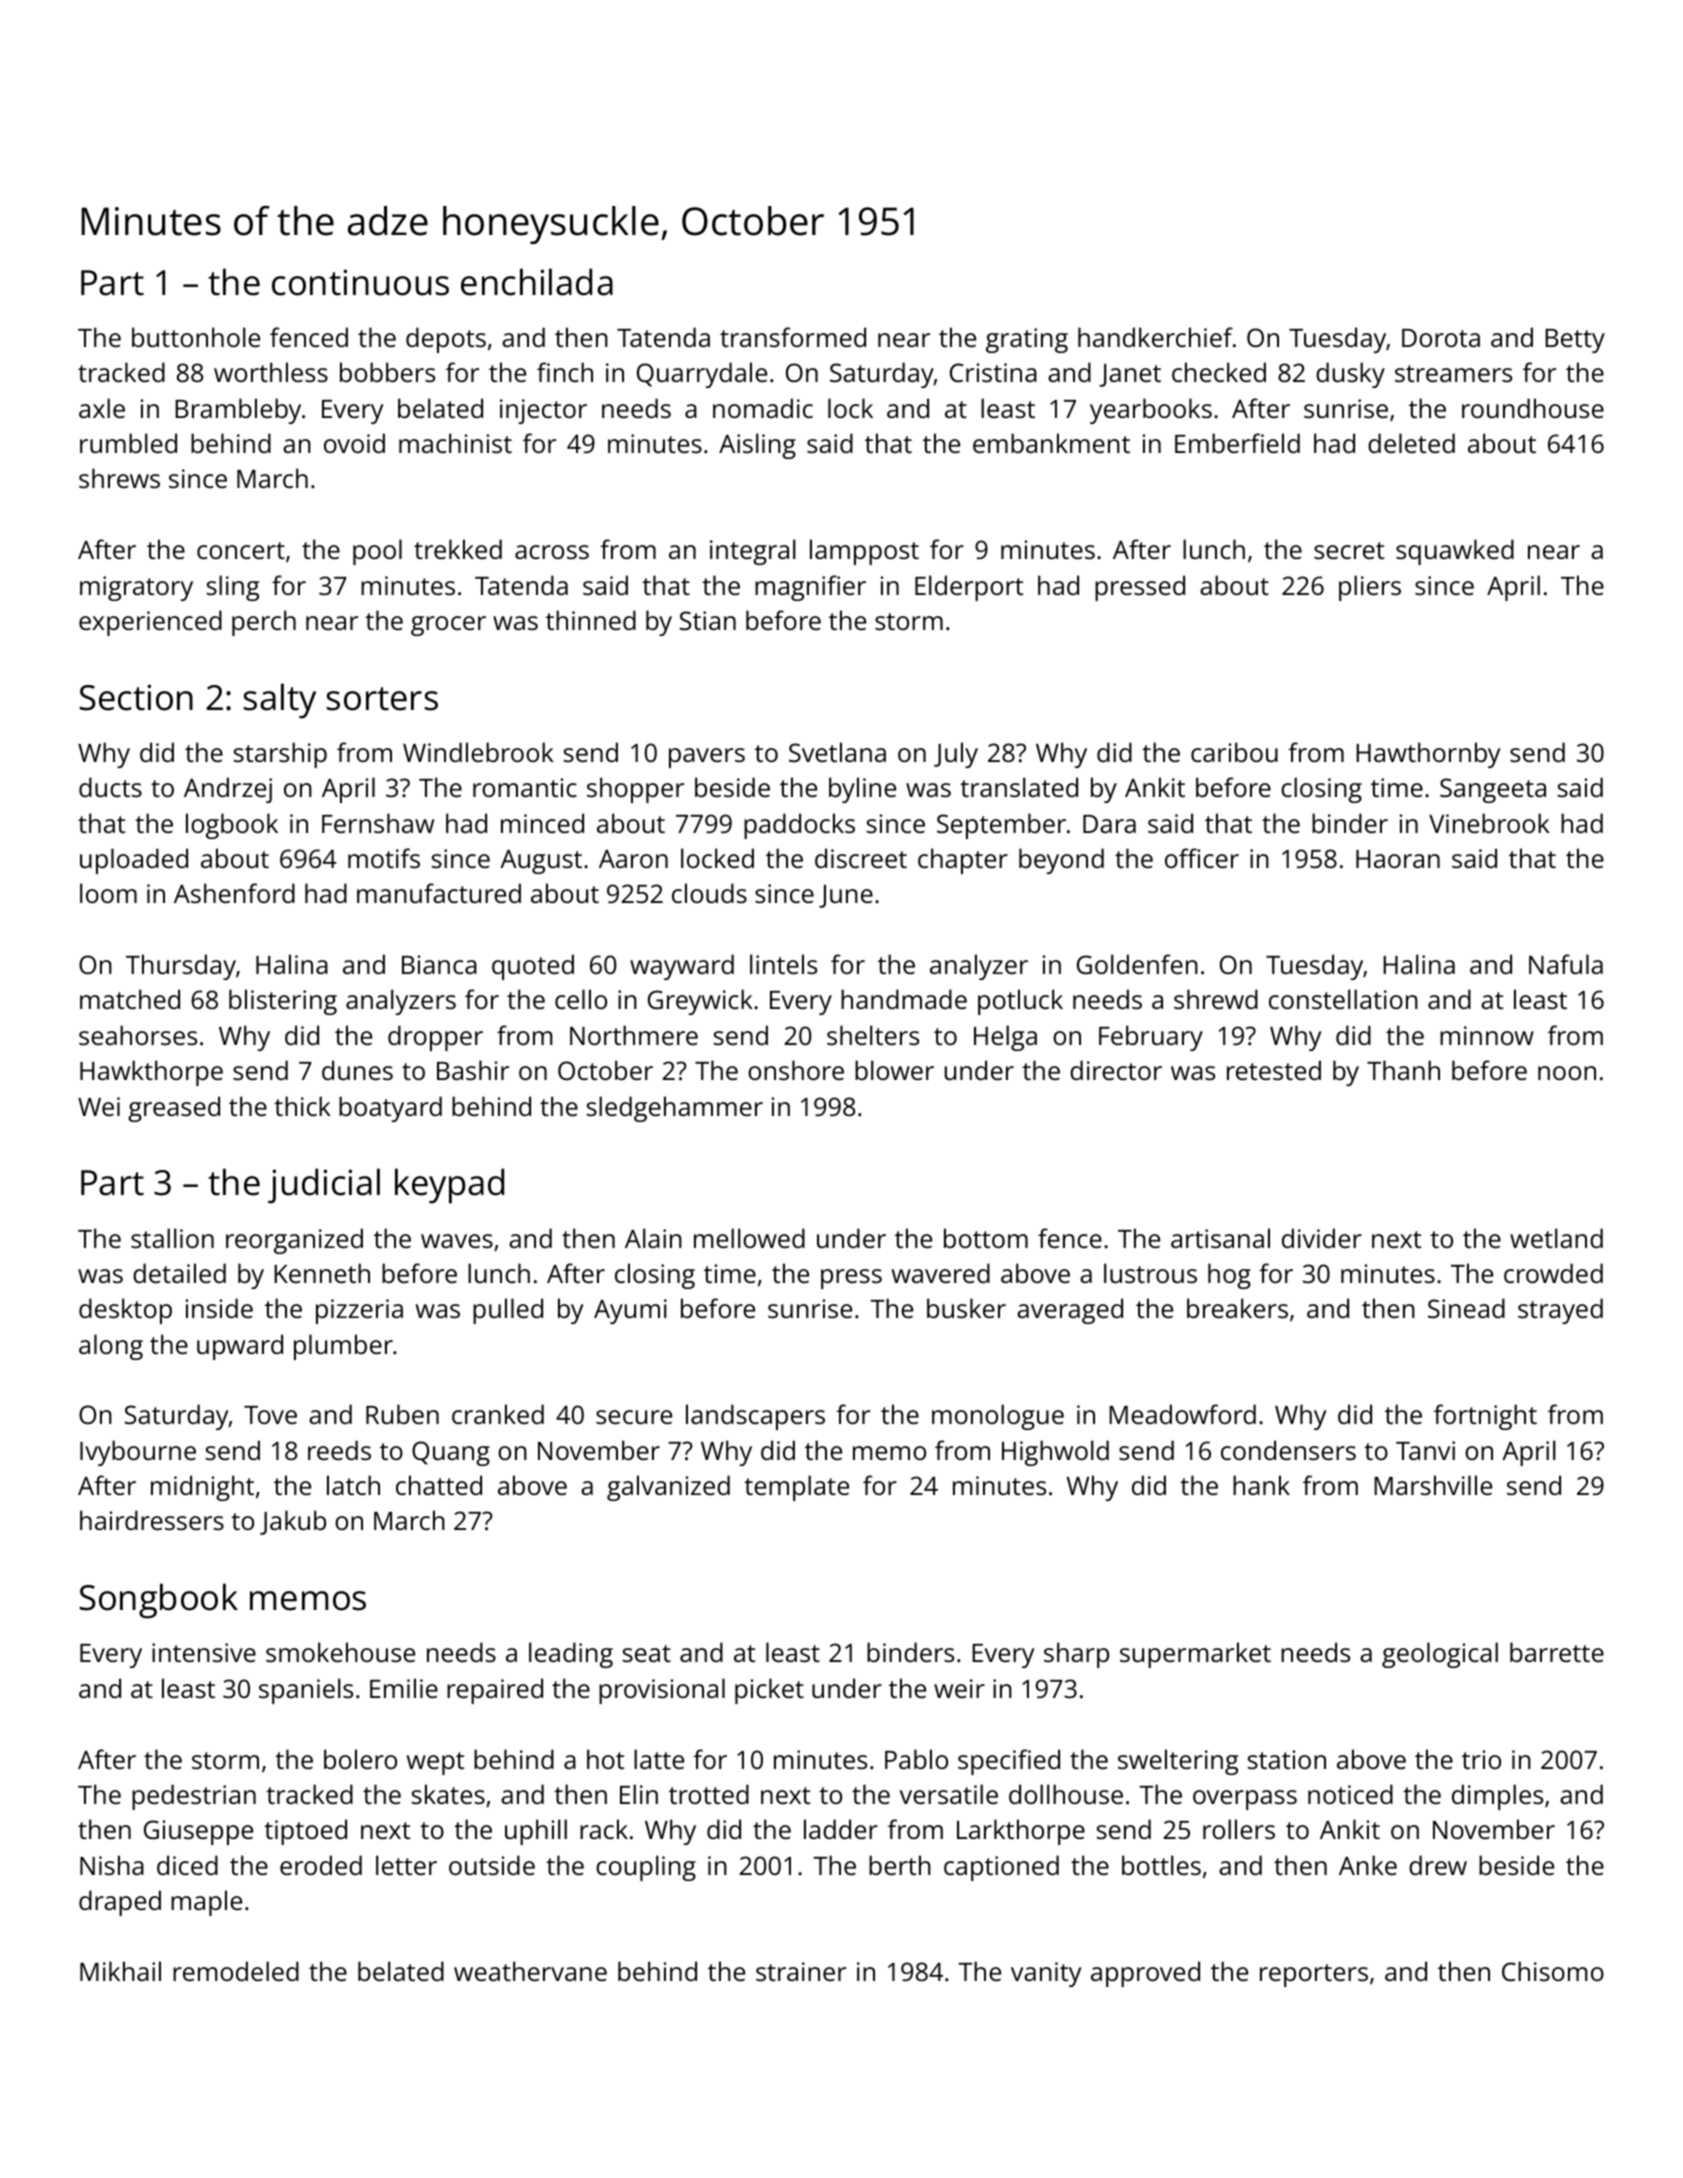  What do you see at coordinates (753, 552) in the screenshot?
I see `integral` at bounding box center [753, 552].
